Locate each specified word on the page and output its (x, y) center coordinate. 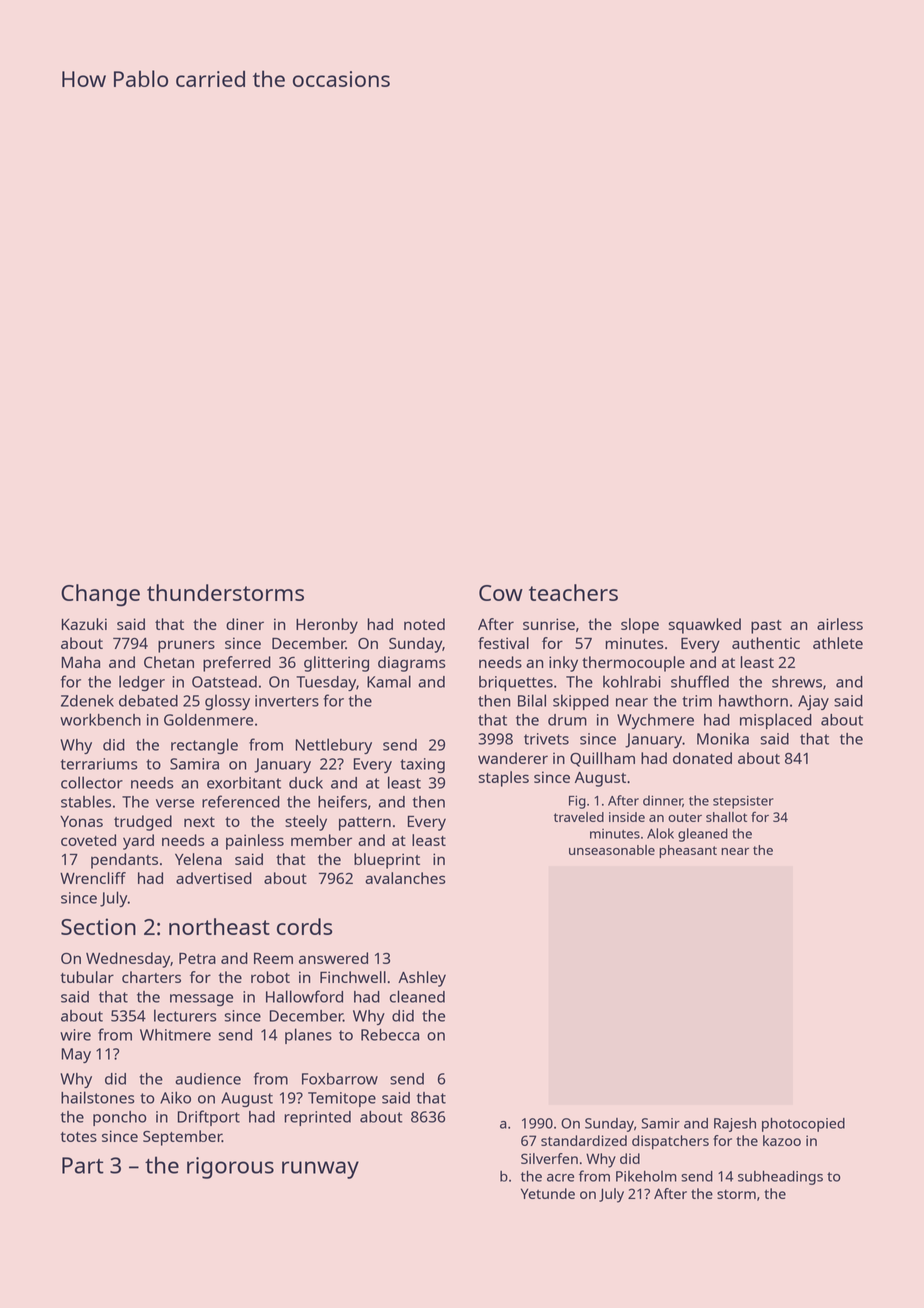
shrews (797, 682)
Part (83, 1165)
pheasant (688, 851)
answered (333, 958)
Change (100, 595)
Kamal (389, 681)
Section (98, 926)
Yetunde (548, 1193)
